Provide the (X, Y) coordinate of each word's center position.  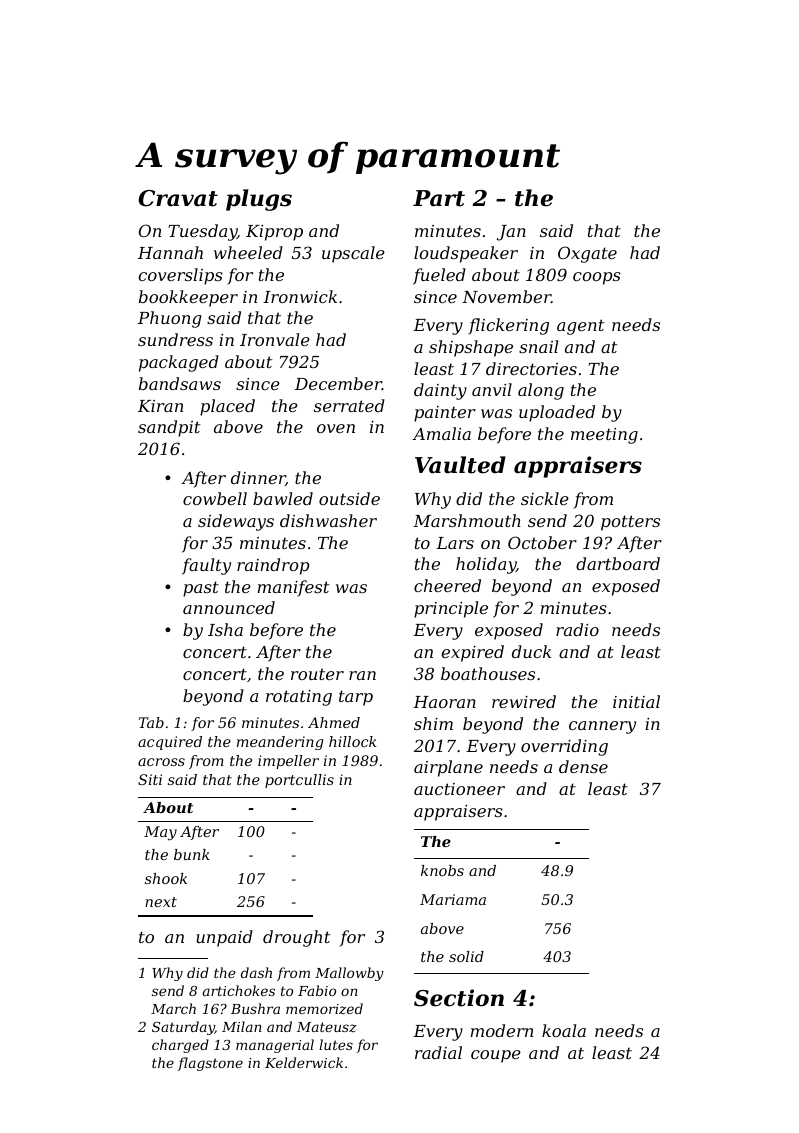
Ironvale (275, 339)
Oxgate (587, 254)
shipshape (471, 348)
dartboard (618, 563)
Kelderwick (304, 1062)
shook (166, 878)
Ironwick (300, 296)
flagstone (210, 1064)
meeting (604, 436)
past (201, 589)
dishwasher (328, 520)
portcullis (299, 781)
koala (564, 1030)
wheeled (248, 252)
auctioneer (459, 789)
